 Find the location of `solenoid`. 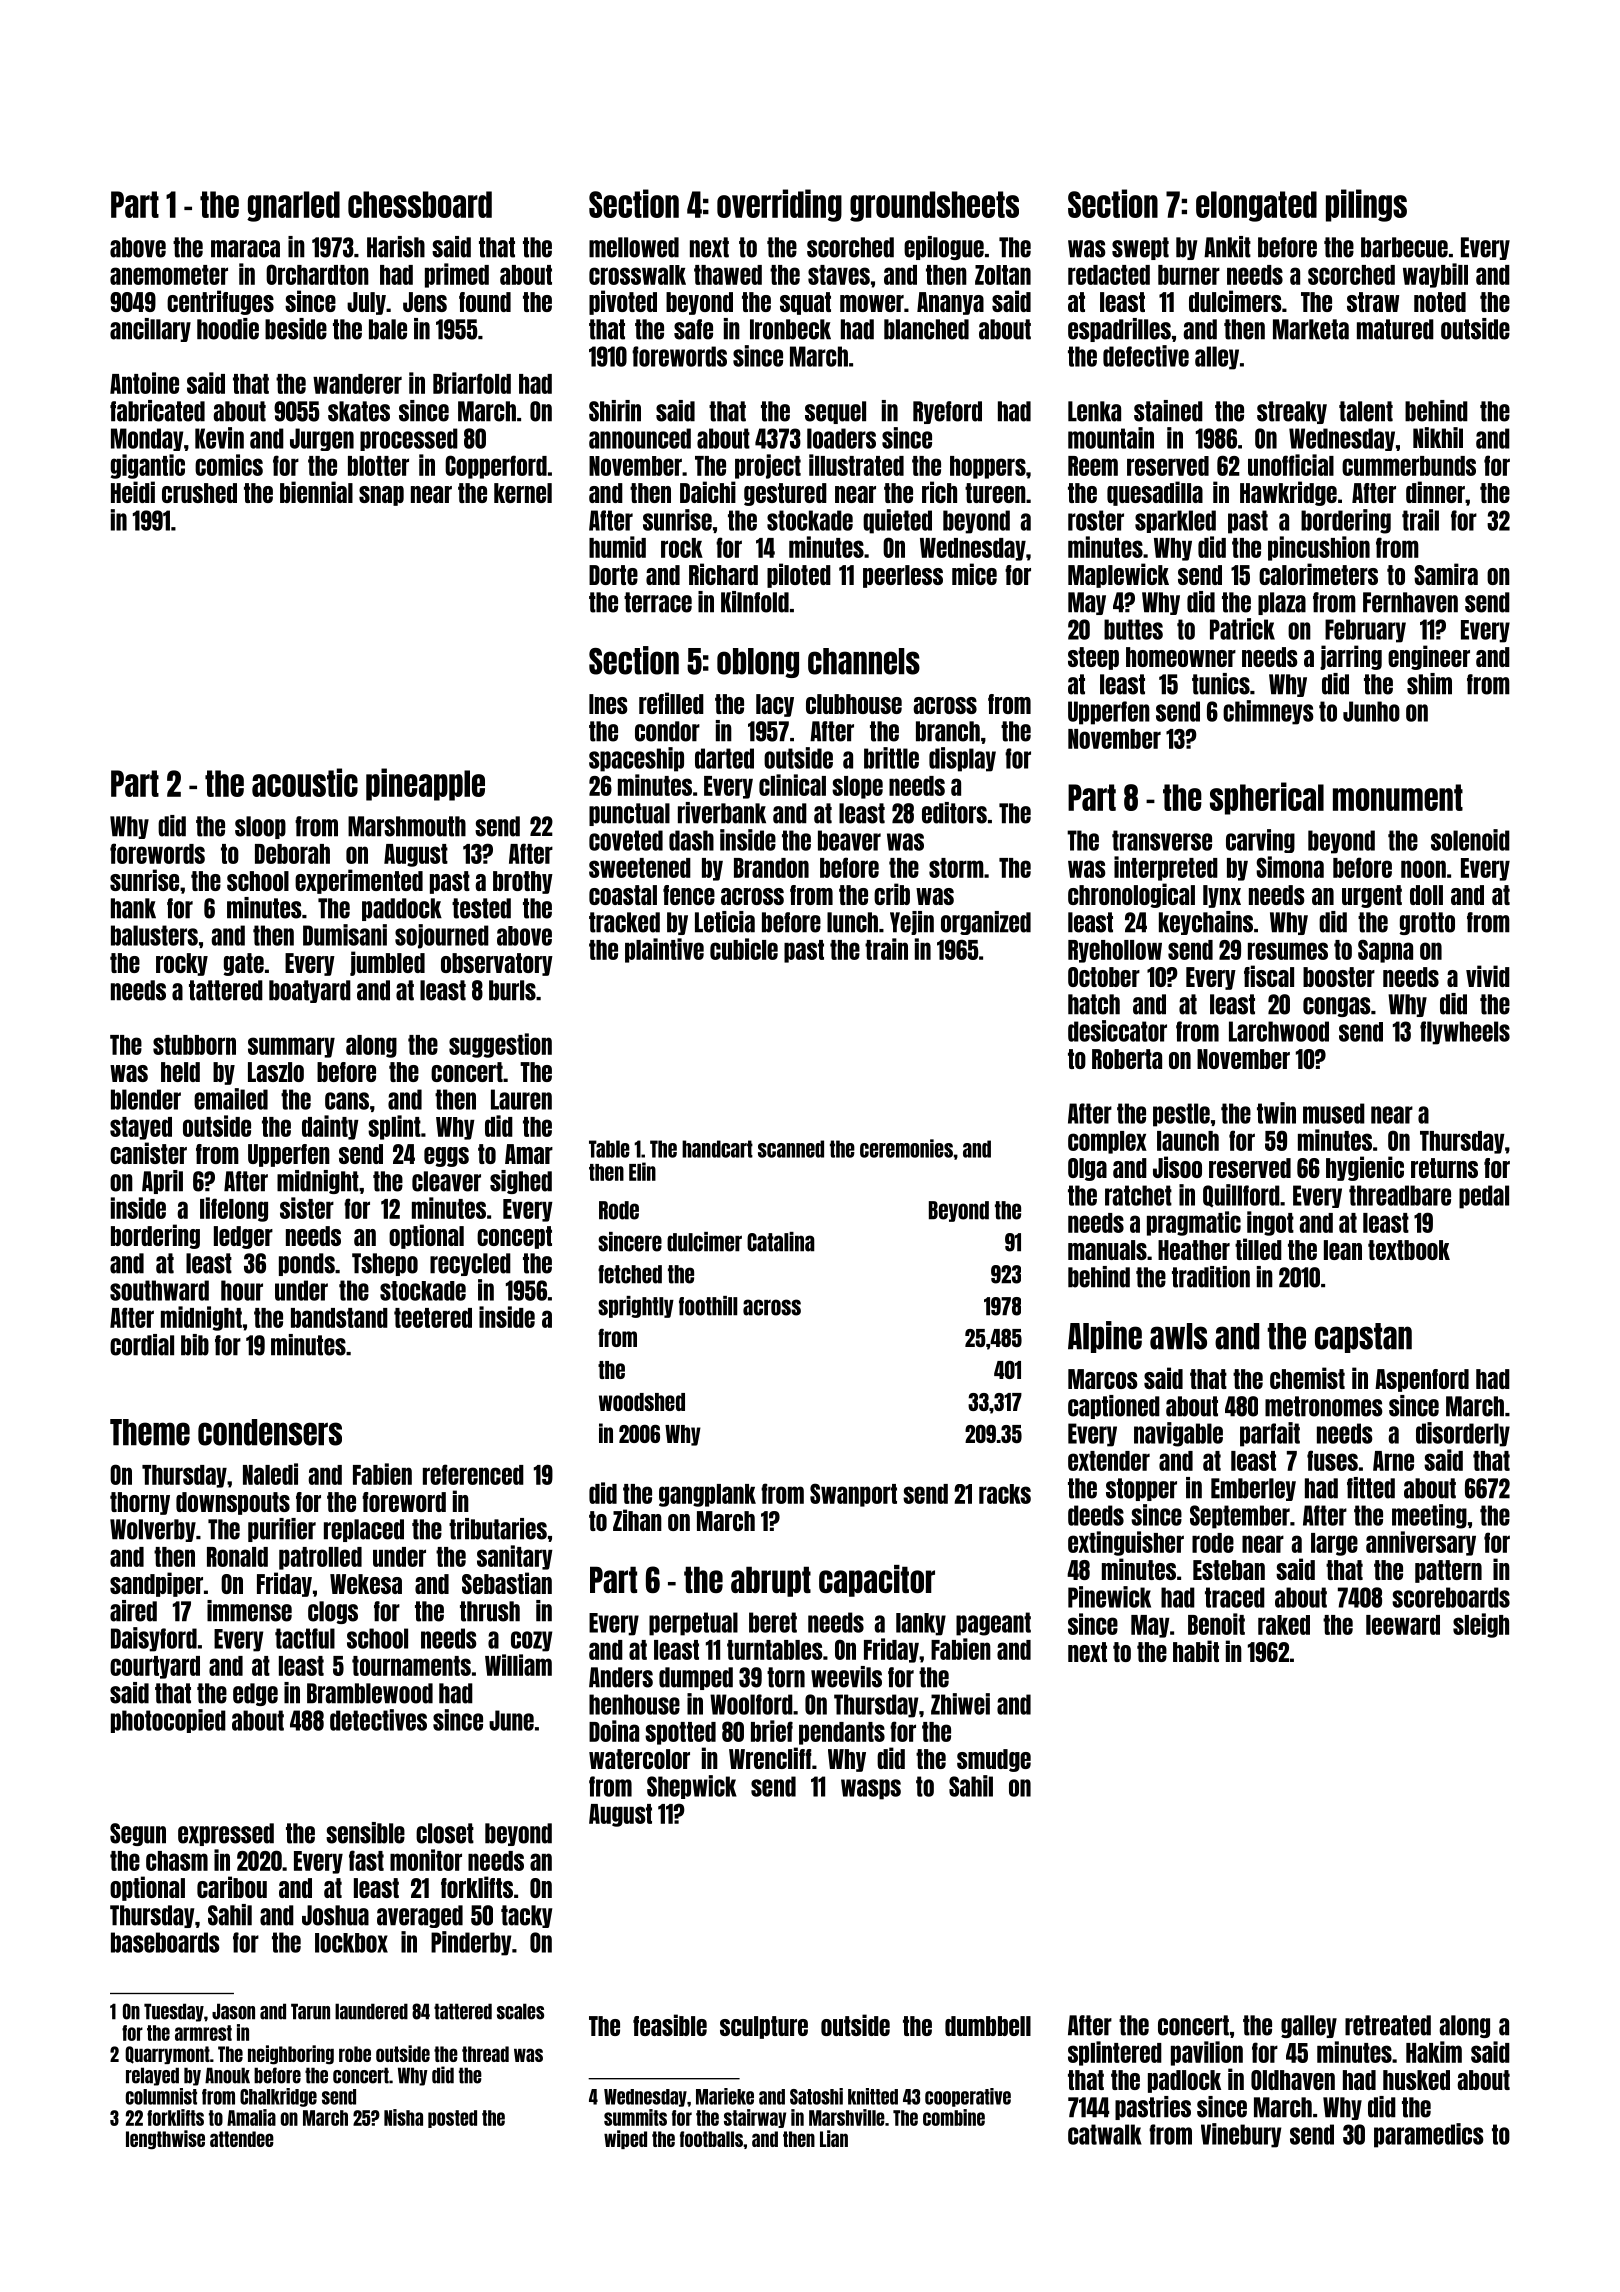

solenoid is located at coordinates (1470, 840).
